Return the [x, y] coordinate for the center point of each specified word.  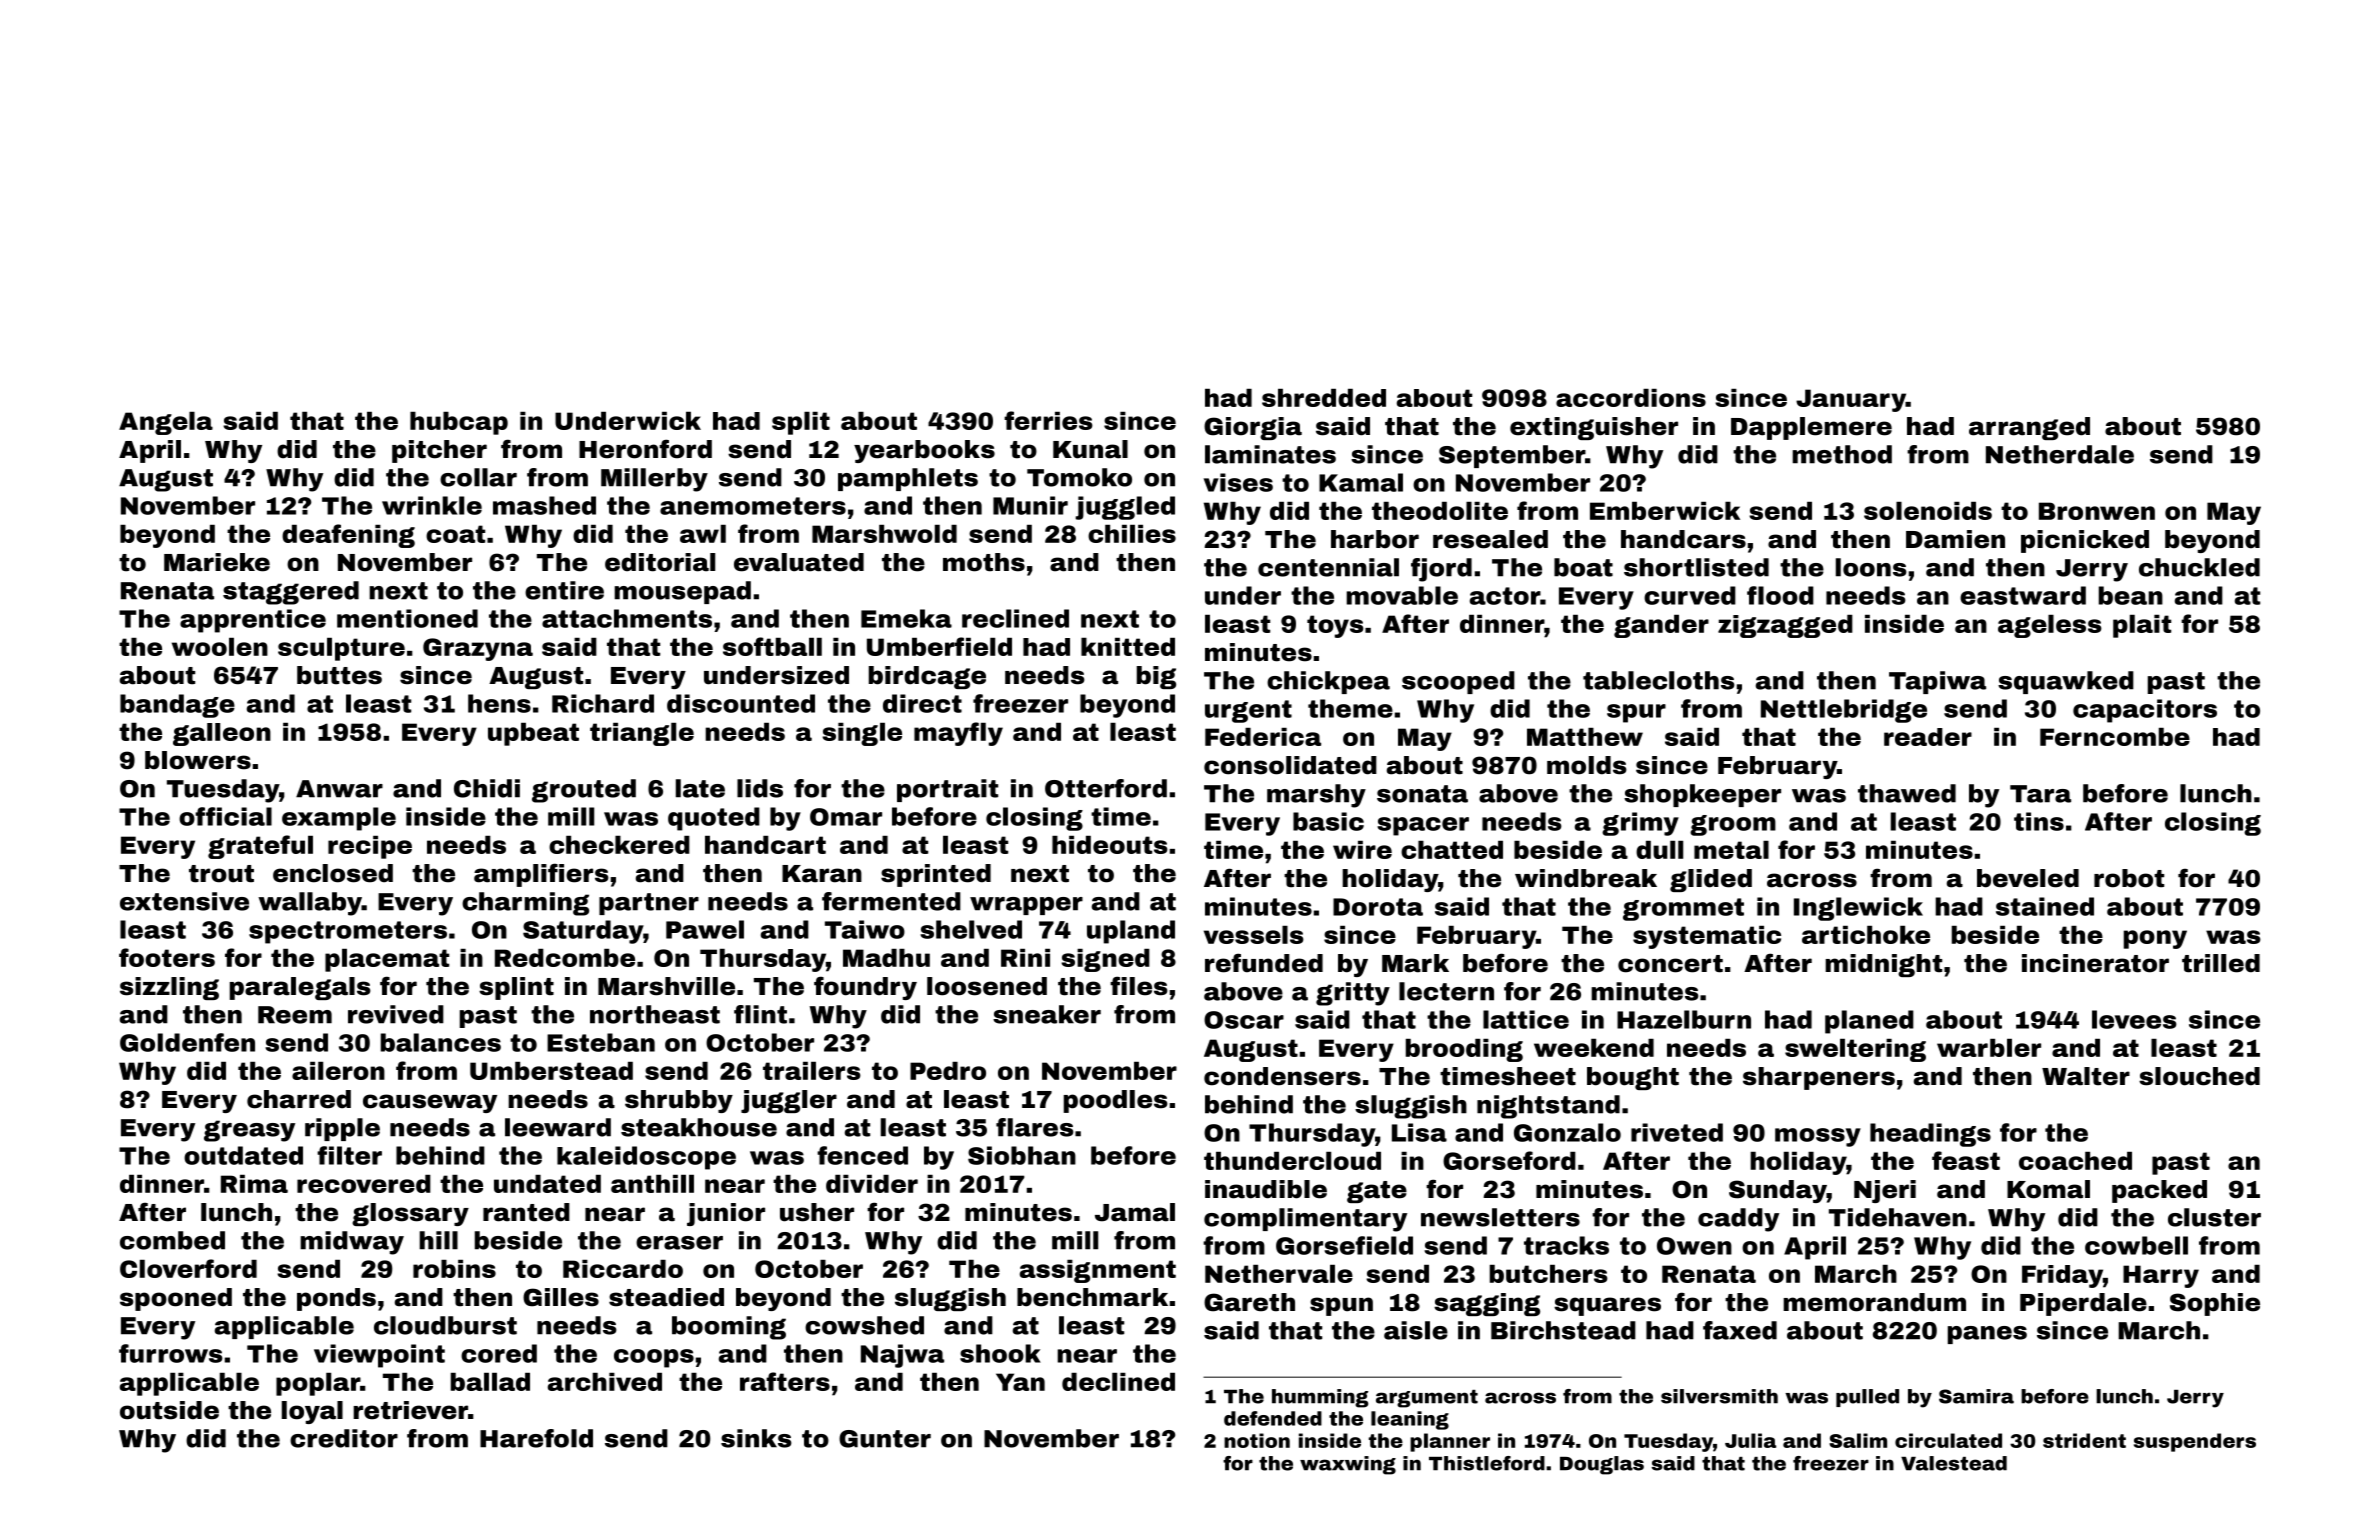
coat [455, 534]
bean [2131, 595]
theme [1350, 708]
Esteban [601, 1042]
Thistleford [1487, 1463]
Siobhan [1022, 1155]
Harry [2161, 1276]
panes [1987, 1335]
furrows [171, 1353]
